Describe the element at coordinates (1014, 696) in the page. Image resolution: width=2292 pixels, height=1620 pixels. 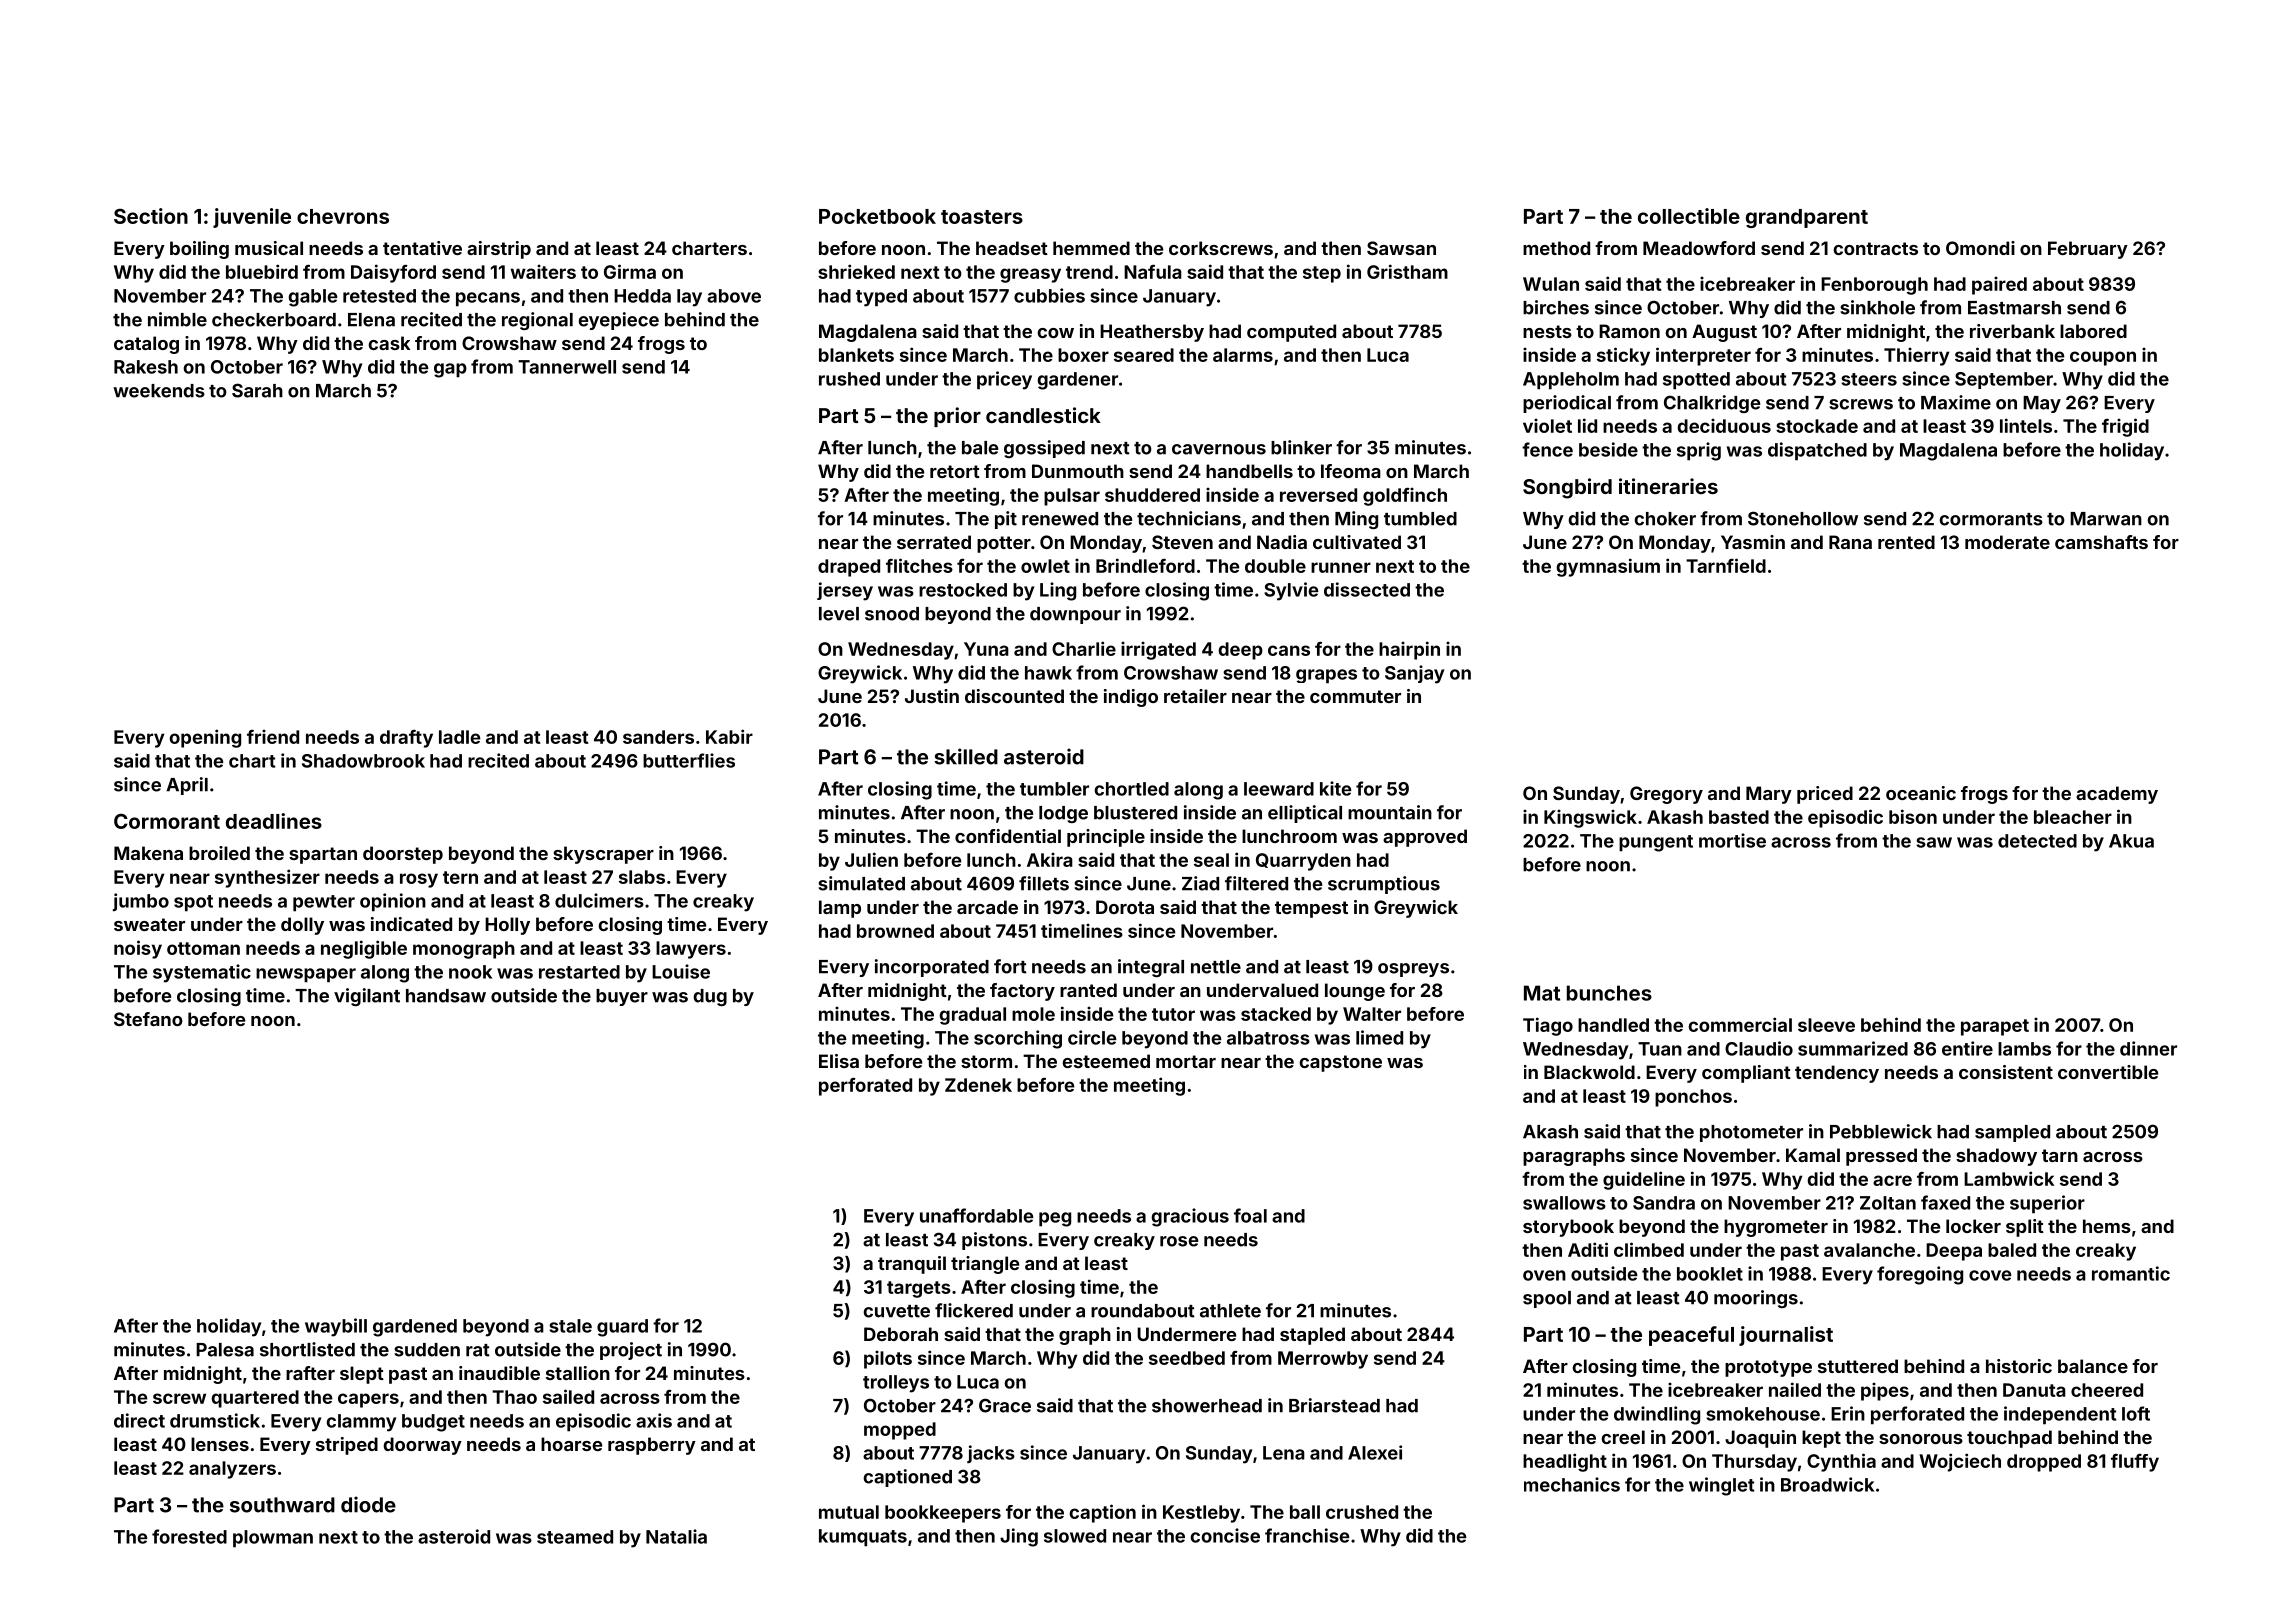
I see `discounted` at that location.
